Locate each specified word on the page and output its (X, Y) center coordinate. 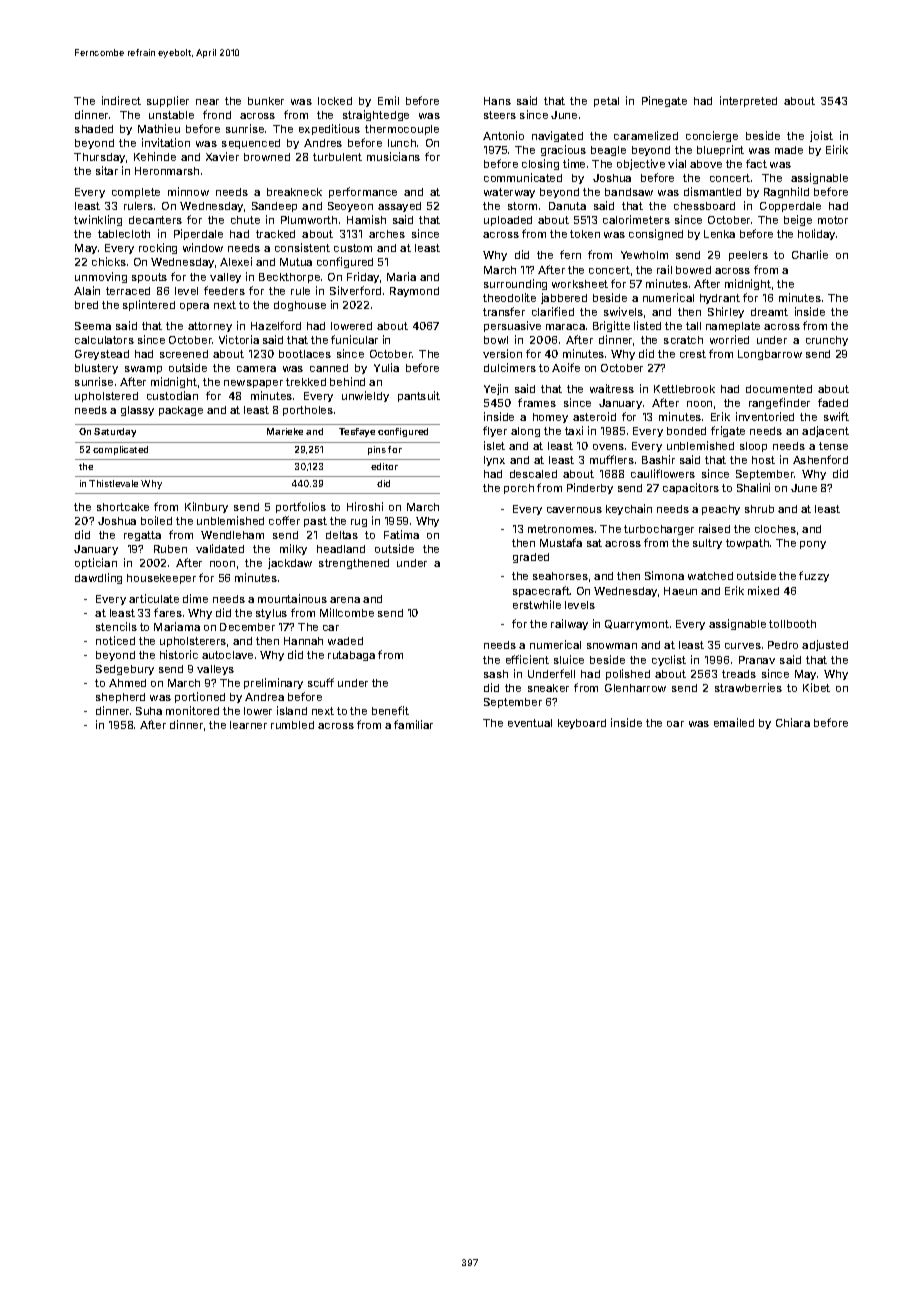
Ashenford (820, 459)
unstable (171, 115)
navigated (557, 136)
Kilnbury (206, 507)
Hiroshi (365, 506)
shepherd (120, 698)
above (706, 164)
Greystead (102, 355)
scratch (683, 340)
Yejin (496, 389)
